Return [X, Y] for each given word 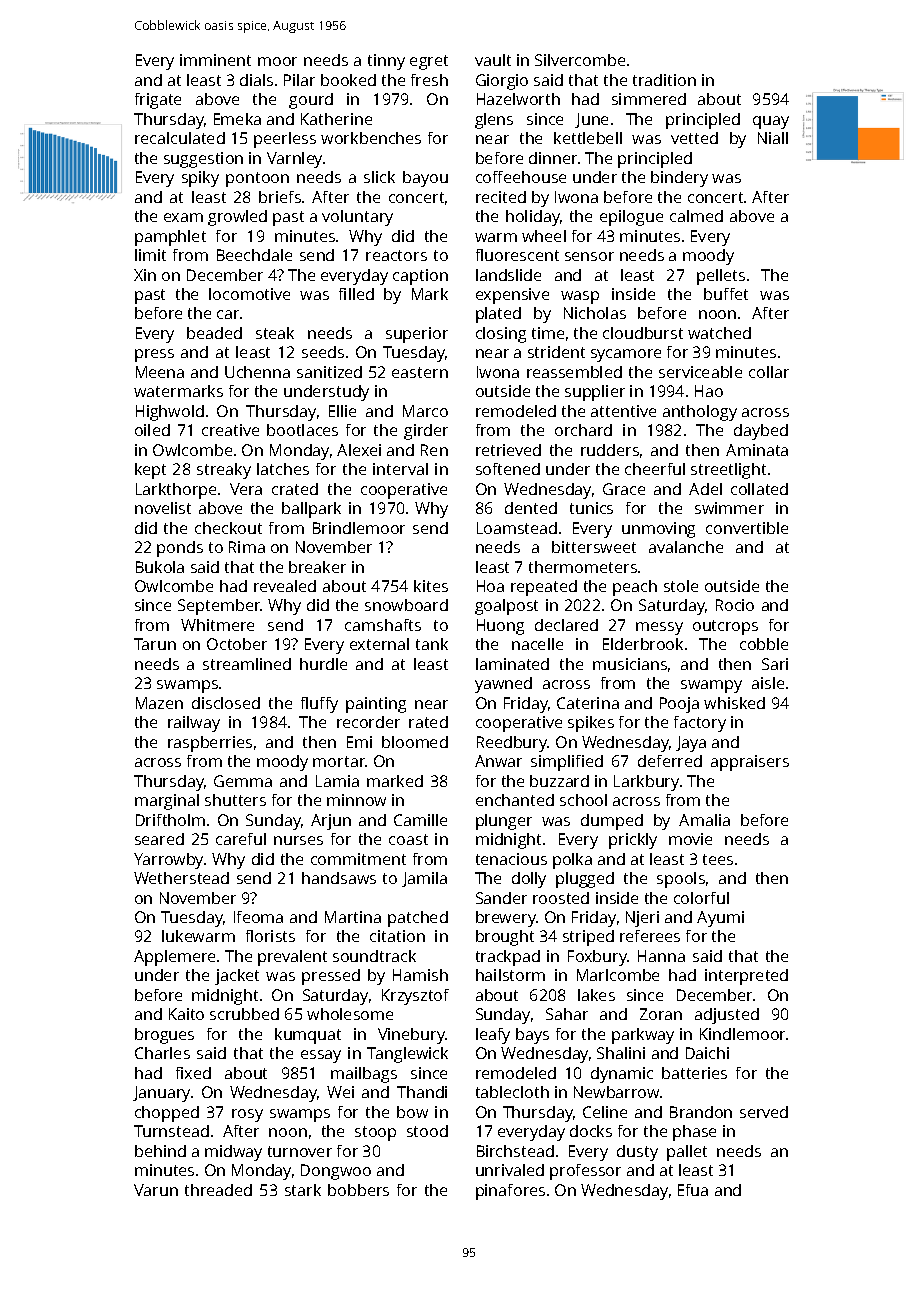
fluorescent [517, 255]
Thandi [422, 1092]
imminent [215, 60]
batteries [694, 1073]
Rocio [735, 605]
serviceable [700, 372]
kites [431, 586]
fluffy [319, 705]
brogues [164, 1036]
